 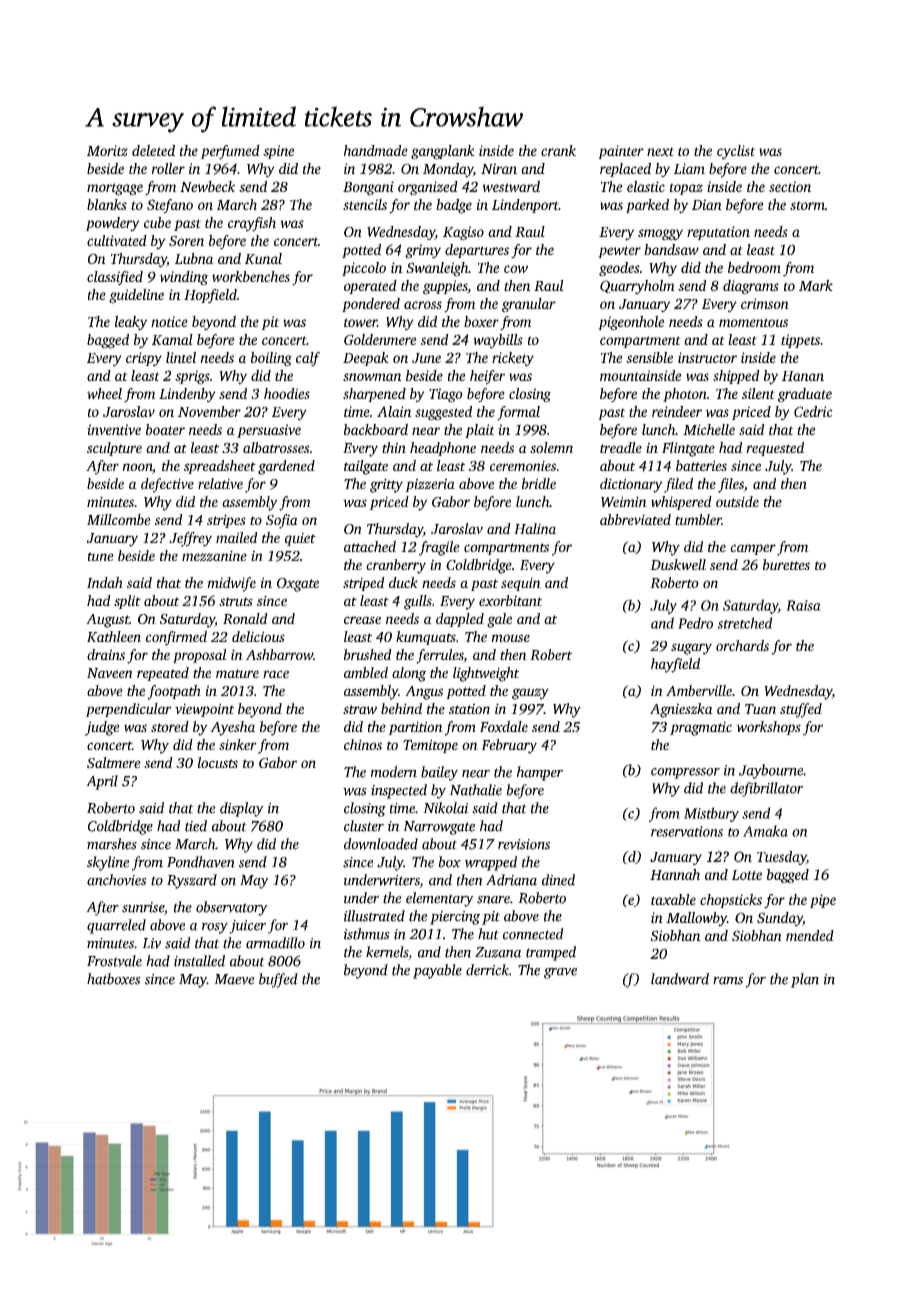 I want to click on cyclist, so click(x=736, y=152).
